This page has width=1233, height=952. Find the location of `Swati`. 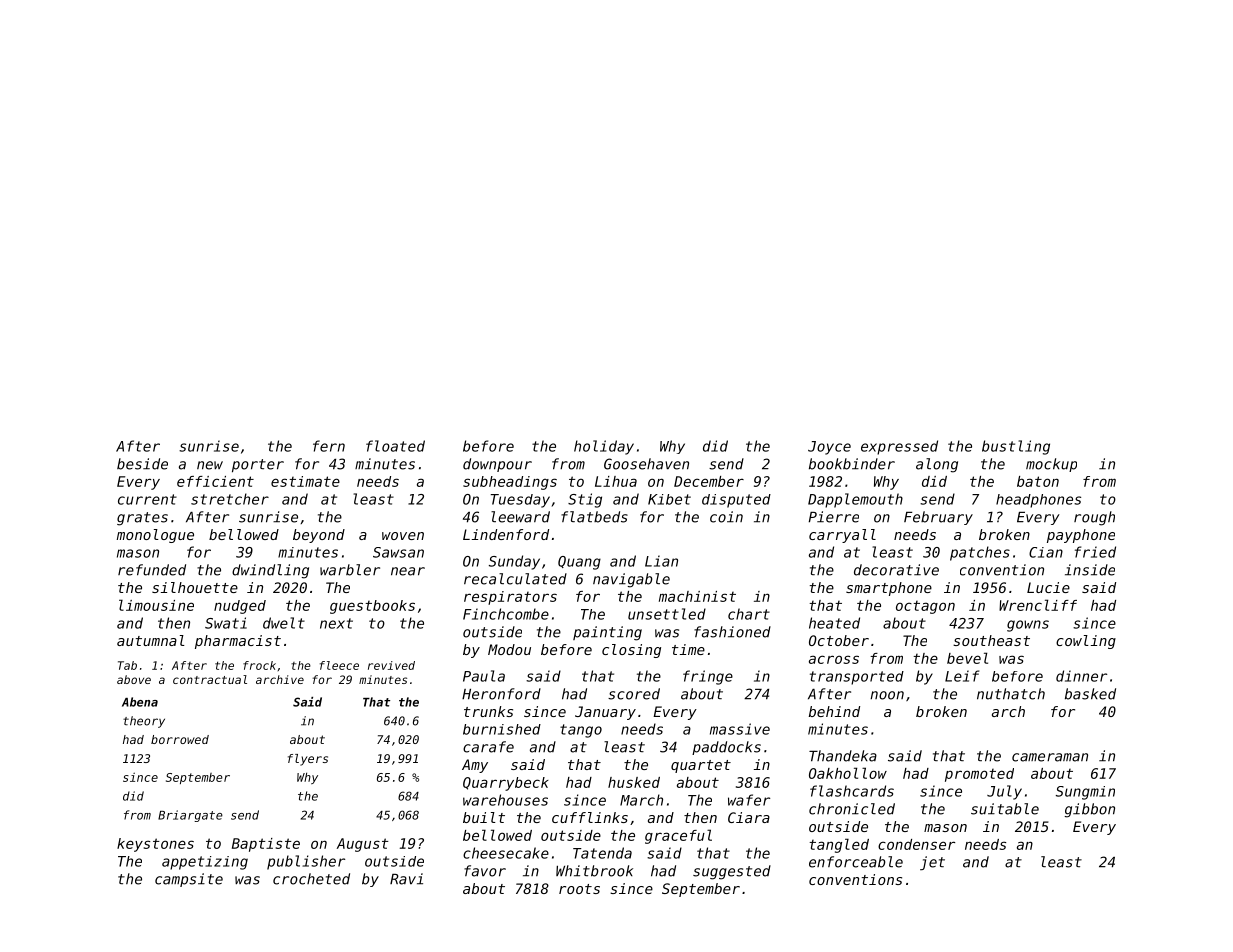

Swati is located at coordinates (226, 623).
